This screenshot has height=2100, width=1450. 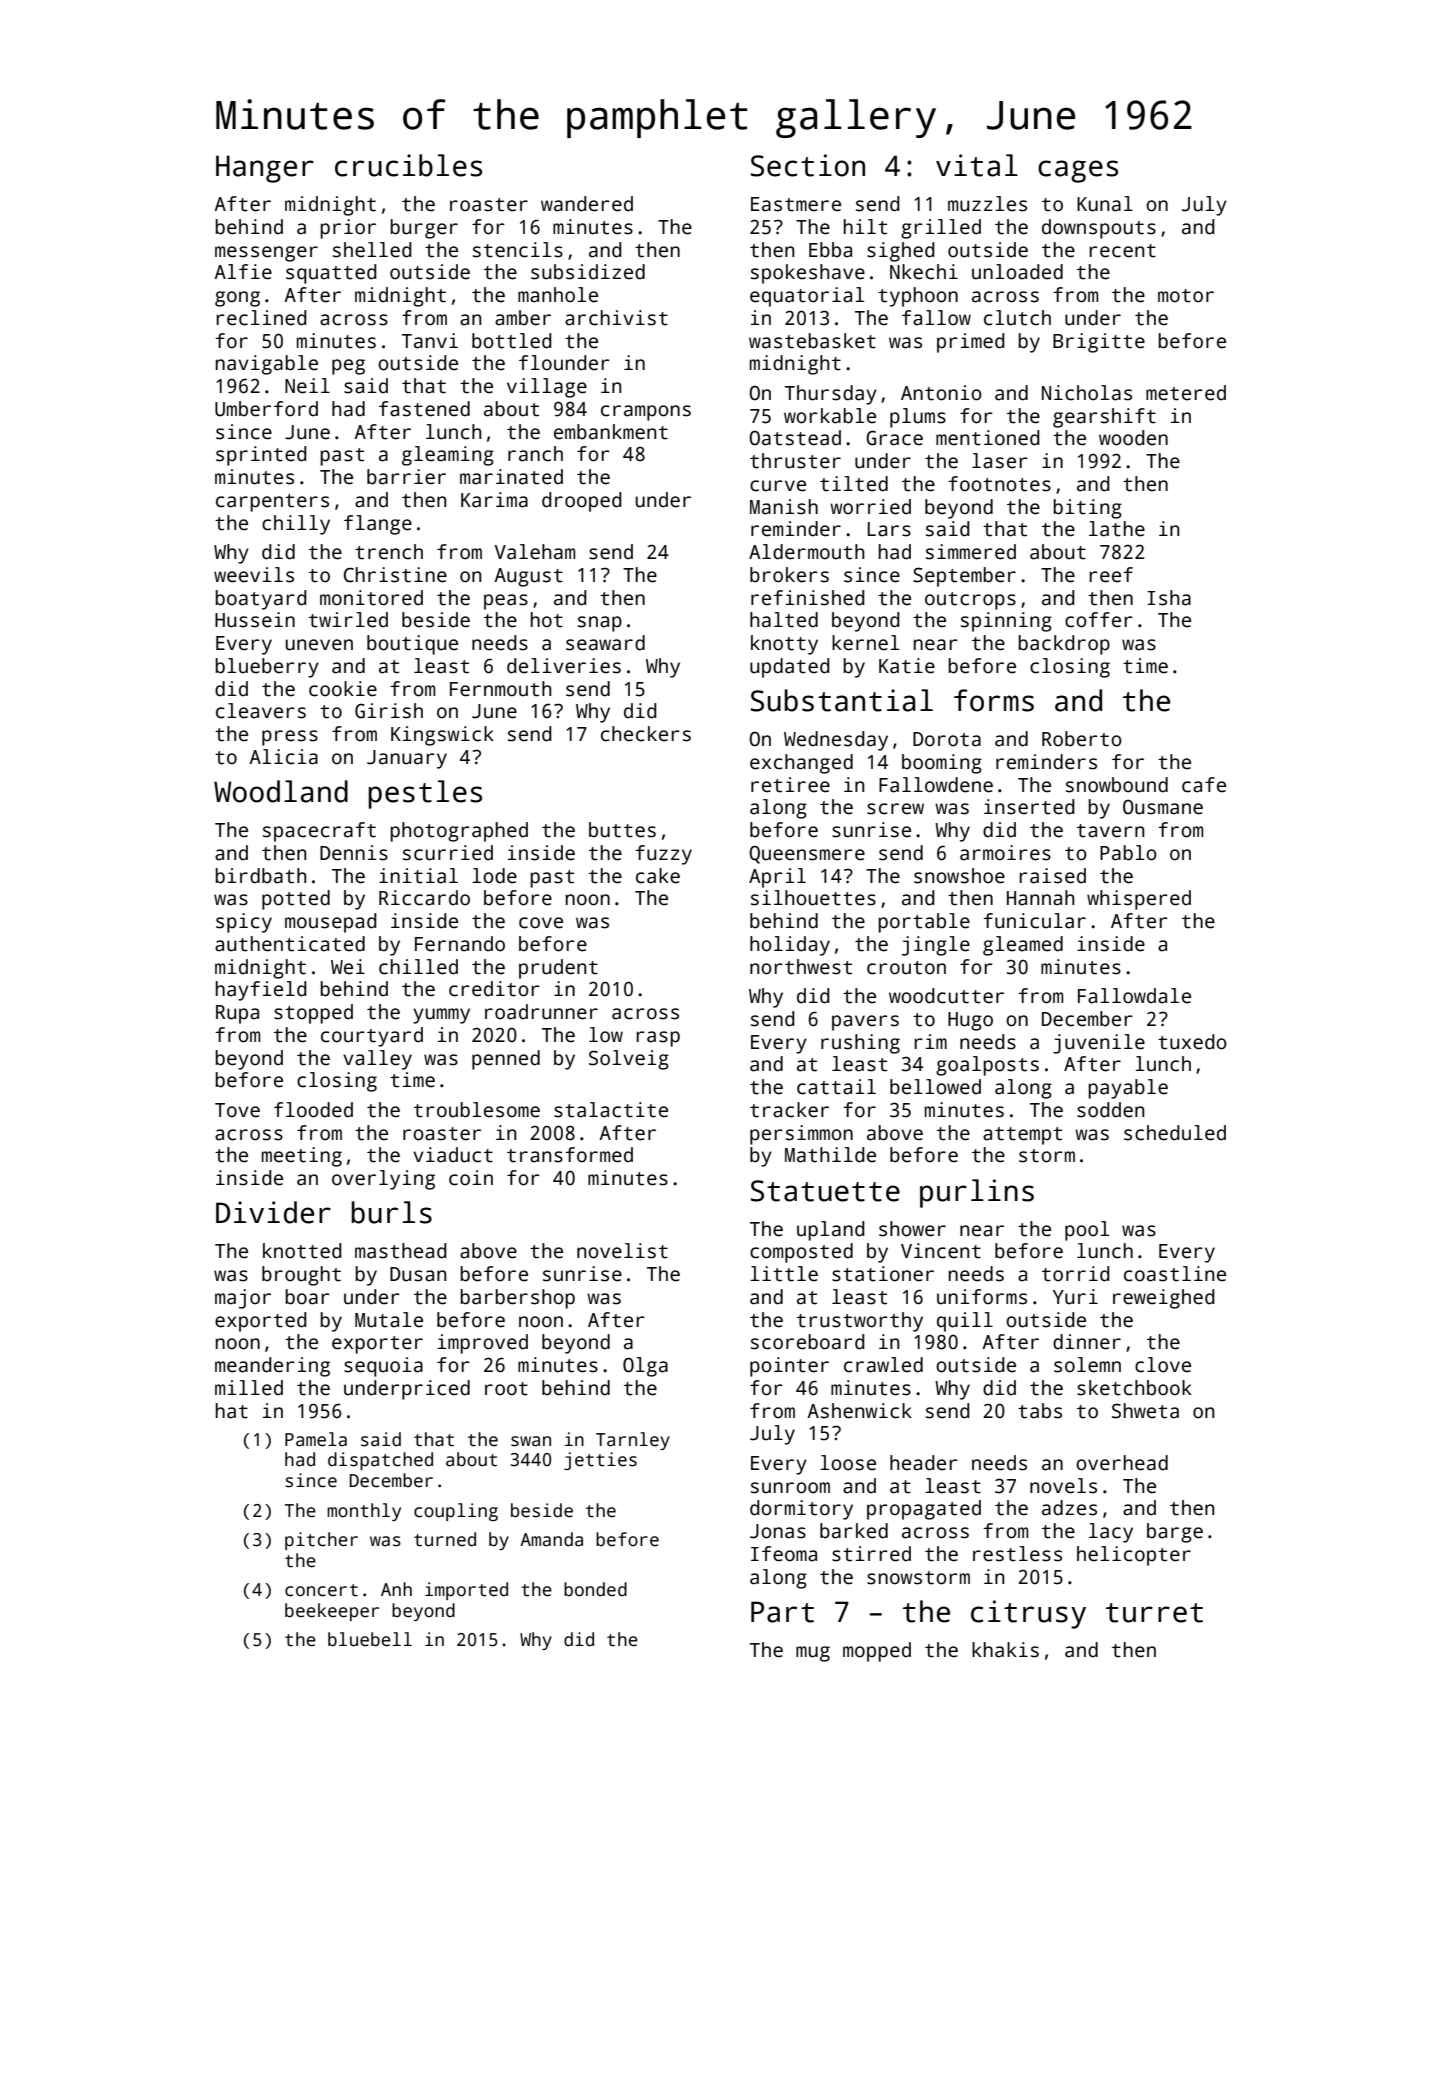 What do you see at coordinates (1186, 393) in the screenshot?
I see `metered` at bounding box center [1186, 393].
